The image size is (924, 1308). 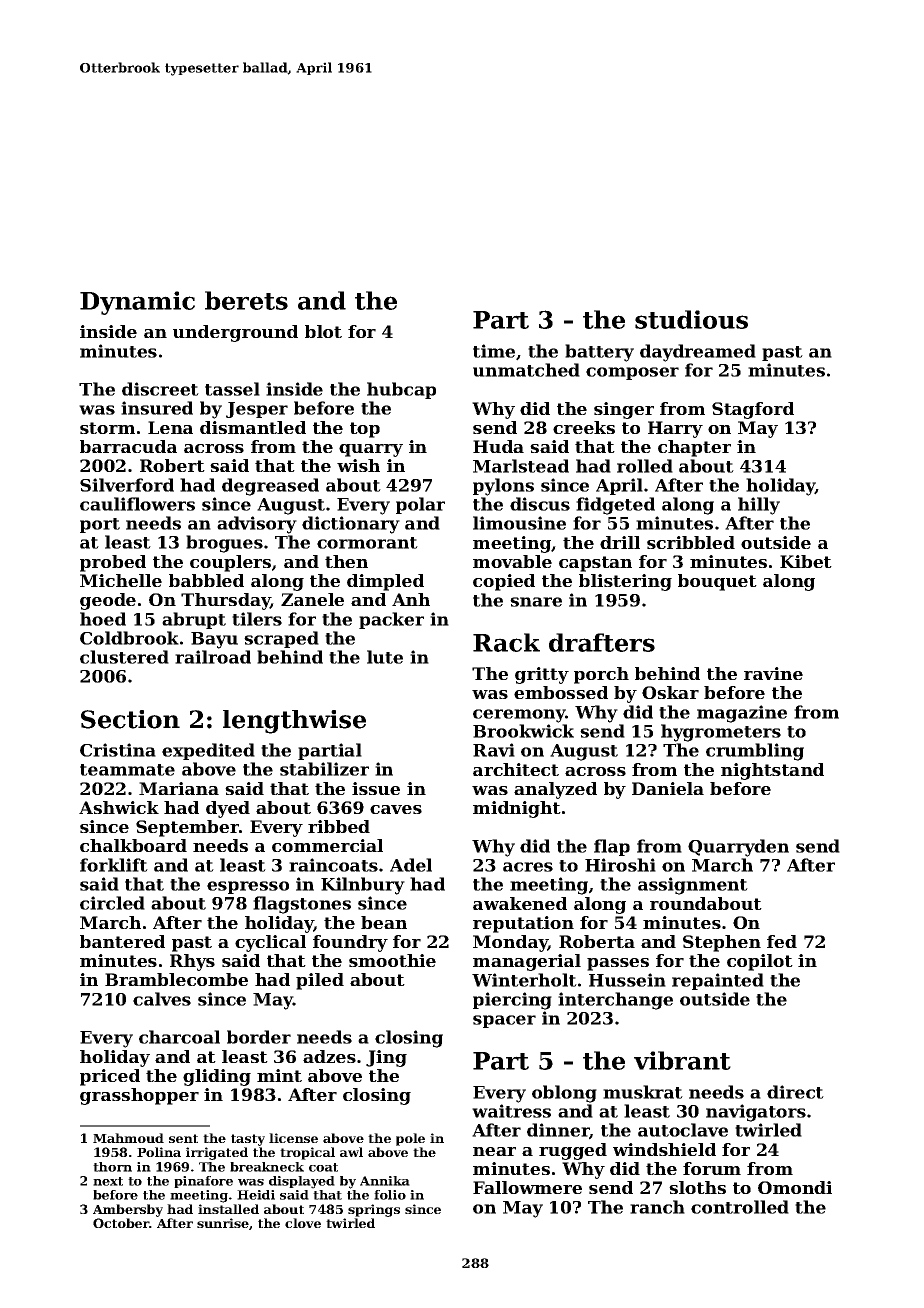 I want to click on smoothie, so click(x=392, y=960).
